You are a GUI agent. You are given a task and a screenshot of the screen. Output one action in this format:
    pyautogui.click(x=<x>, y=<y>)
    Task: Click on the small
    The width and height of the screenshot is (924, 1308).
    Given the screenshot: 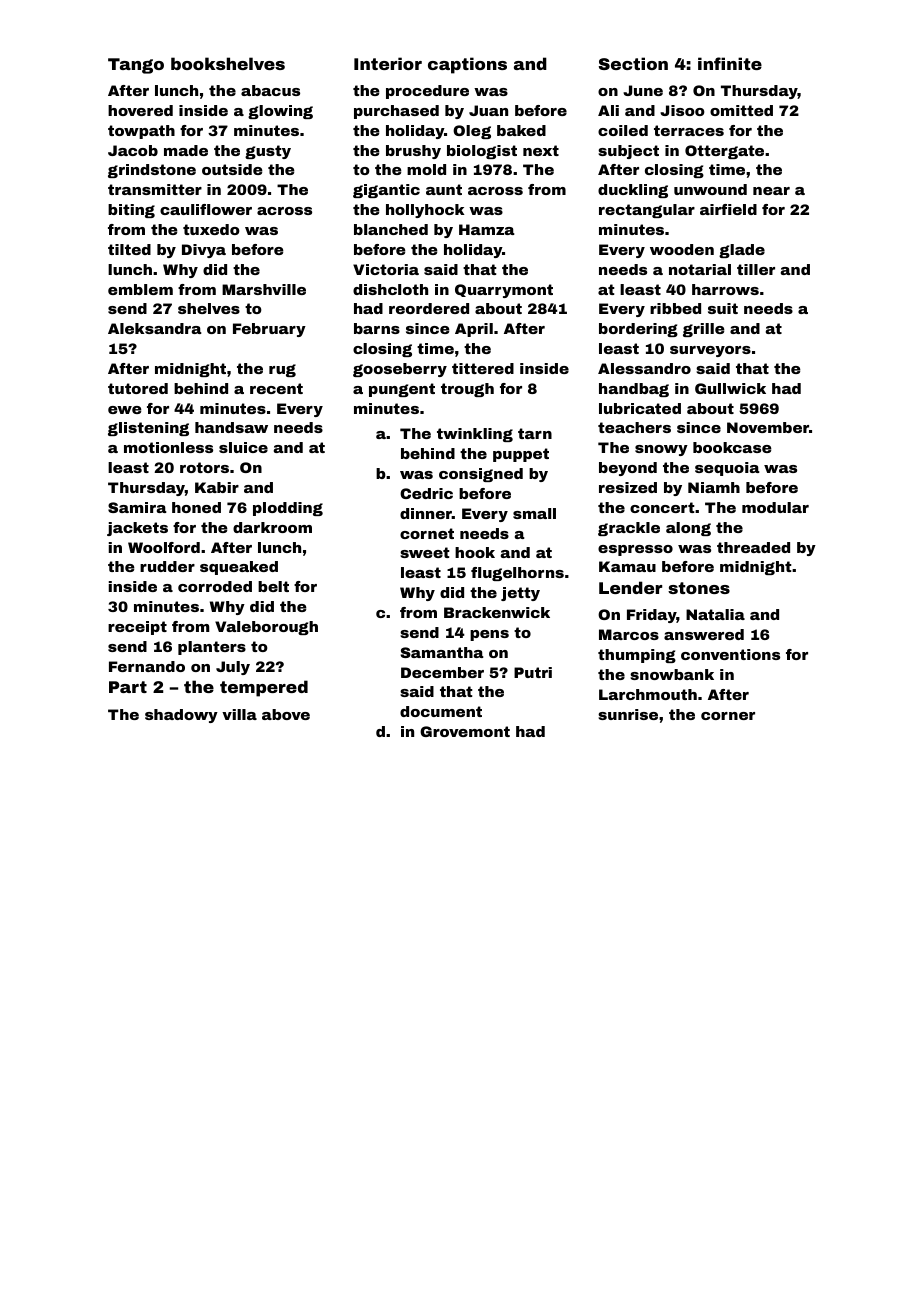 What is the action you would take?
    pyautogui.click(x=534, y=513)
